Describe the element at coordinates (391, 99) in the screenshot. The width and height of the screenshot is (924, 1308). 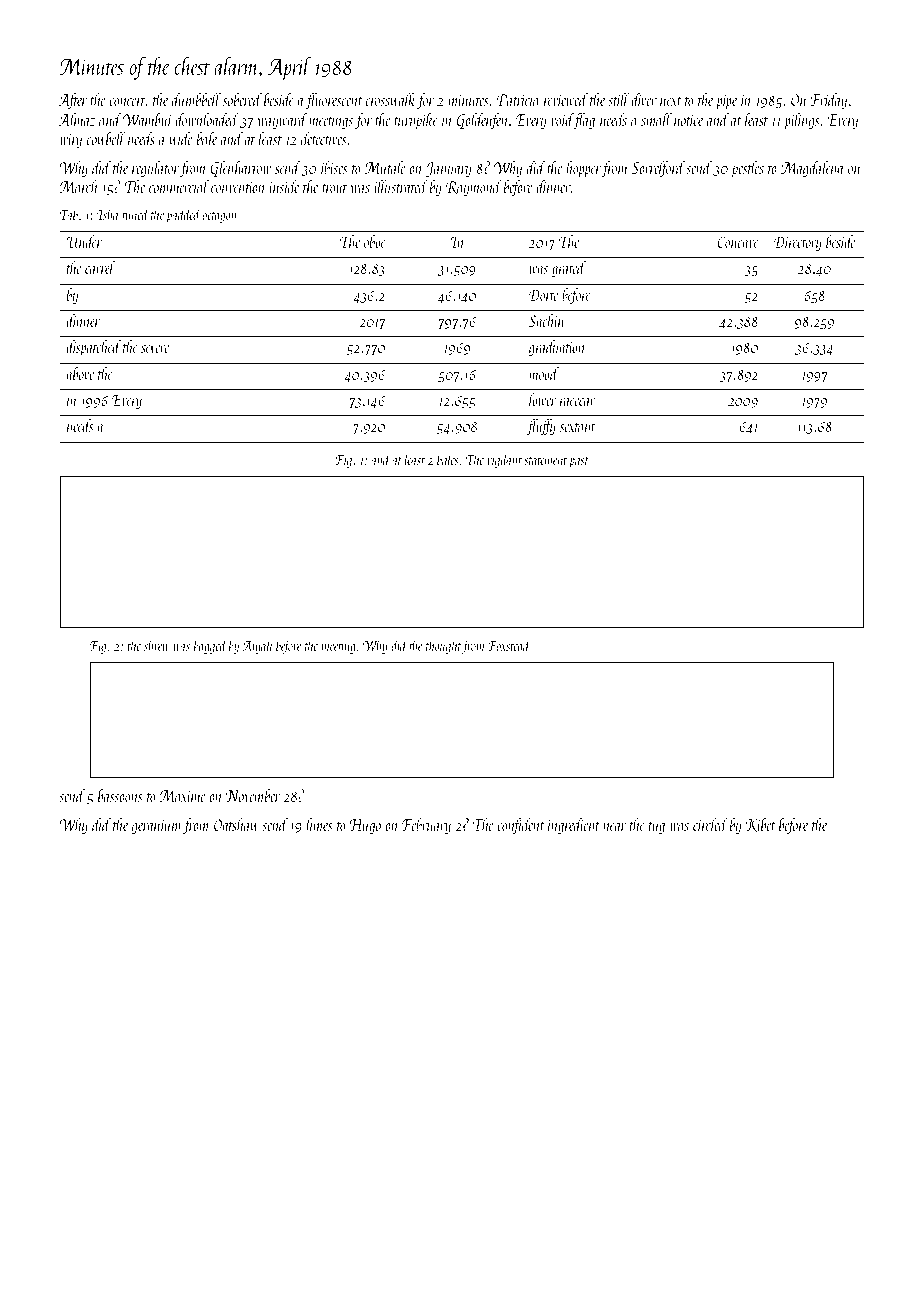
I see `crosswalk` at that location.
